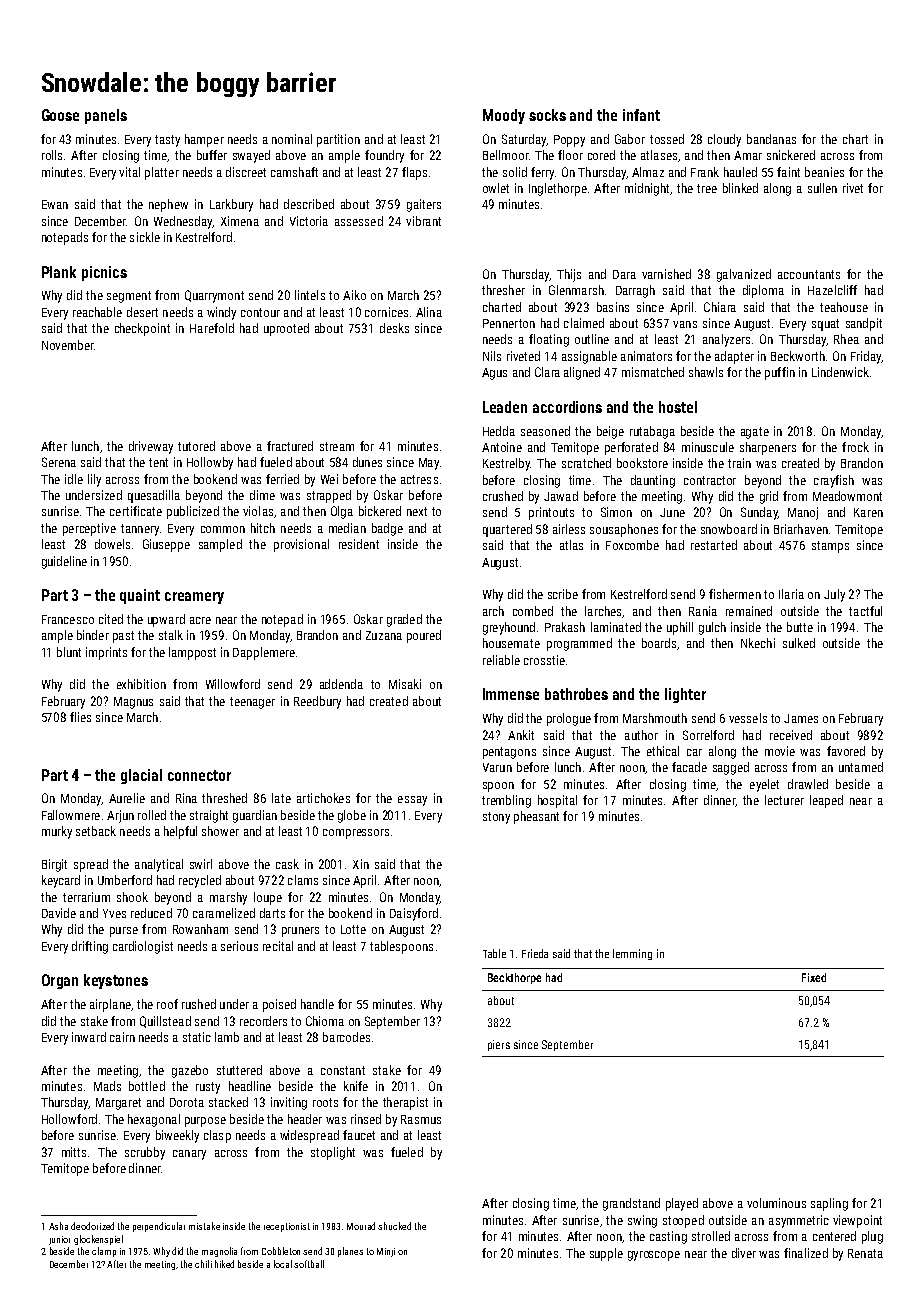 This screenshot has height=1308, width=924. I want to click on Fixed, so click(814, 977).
